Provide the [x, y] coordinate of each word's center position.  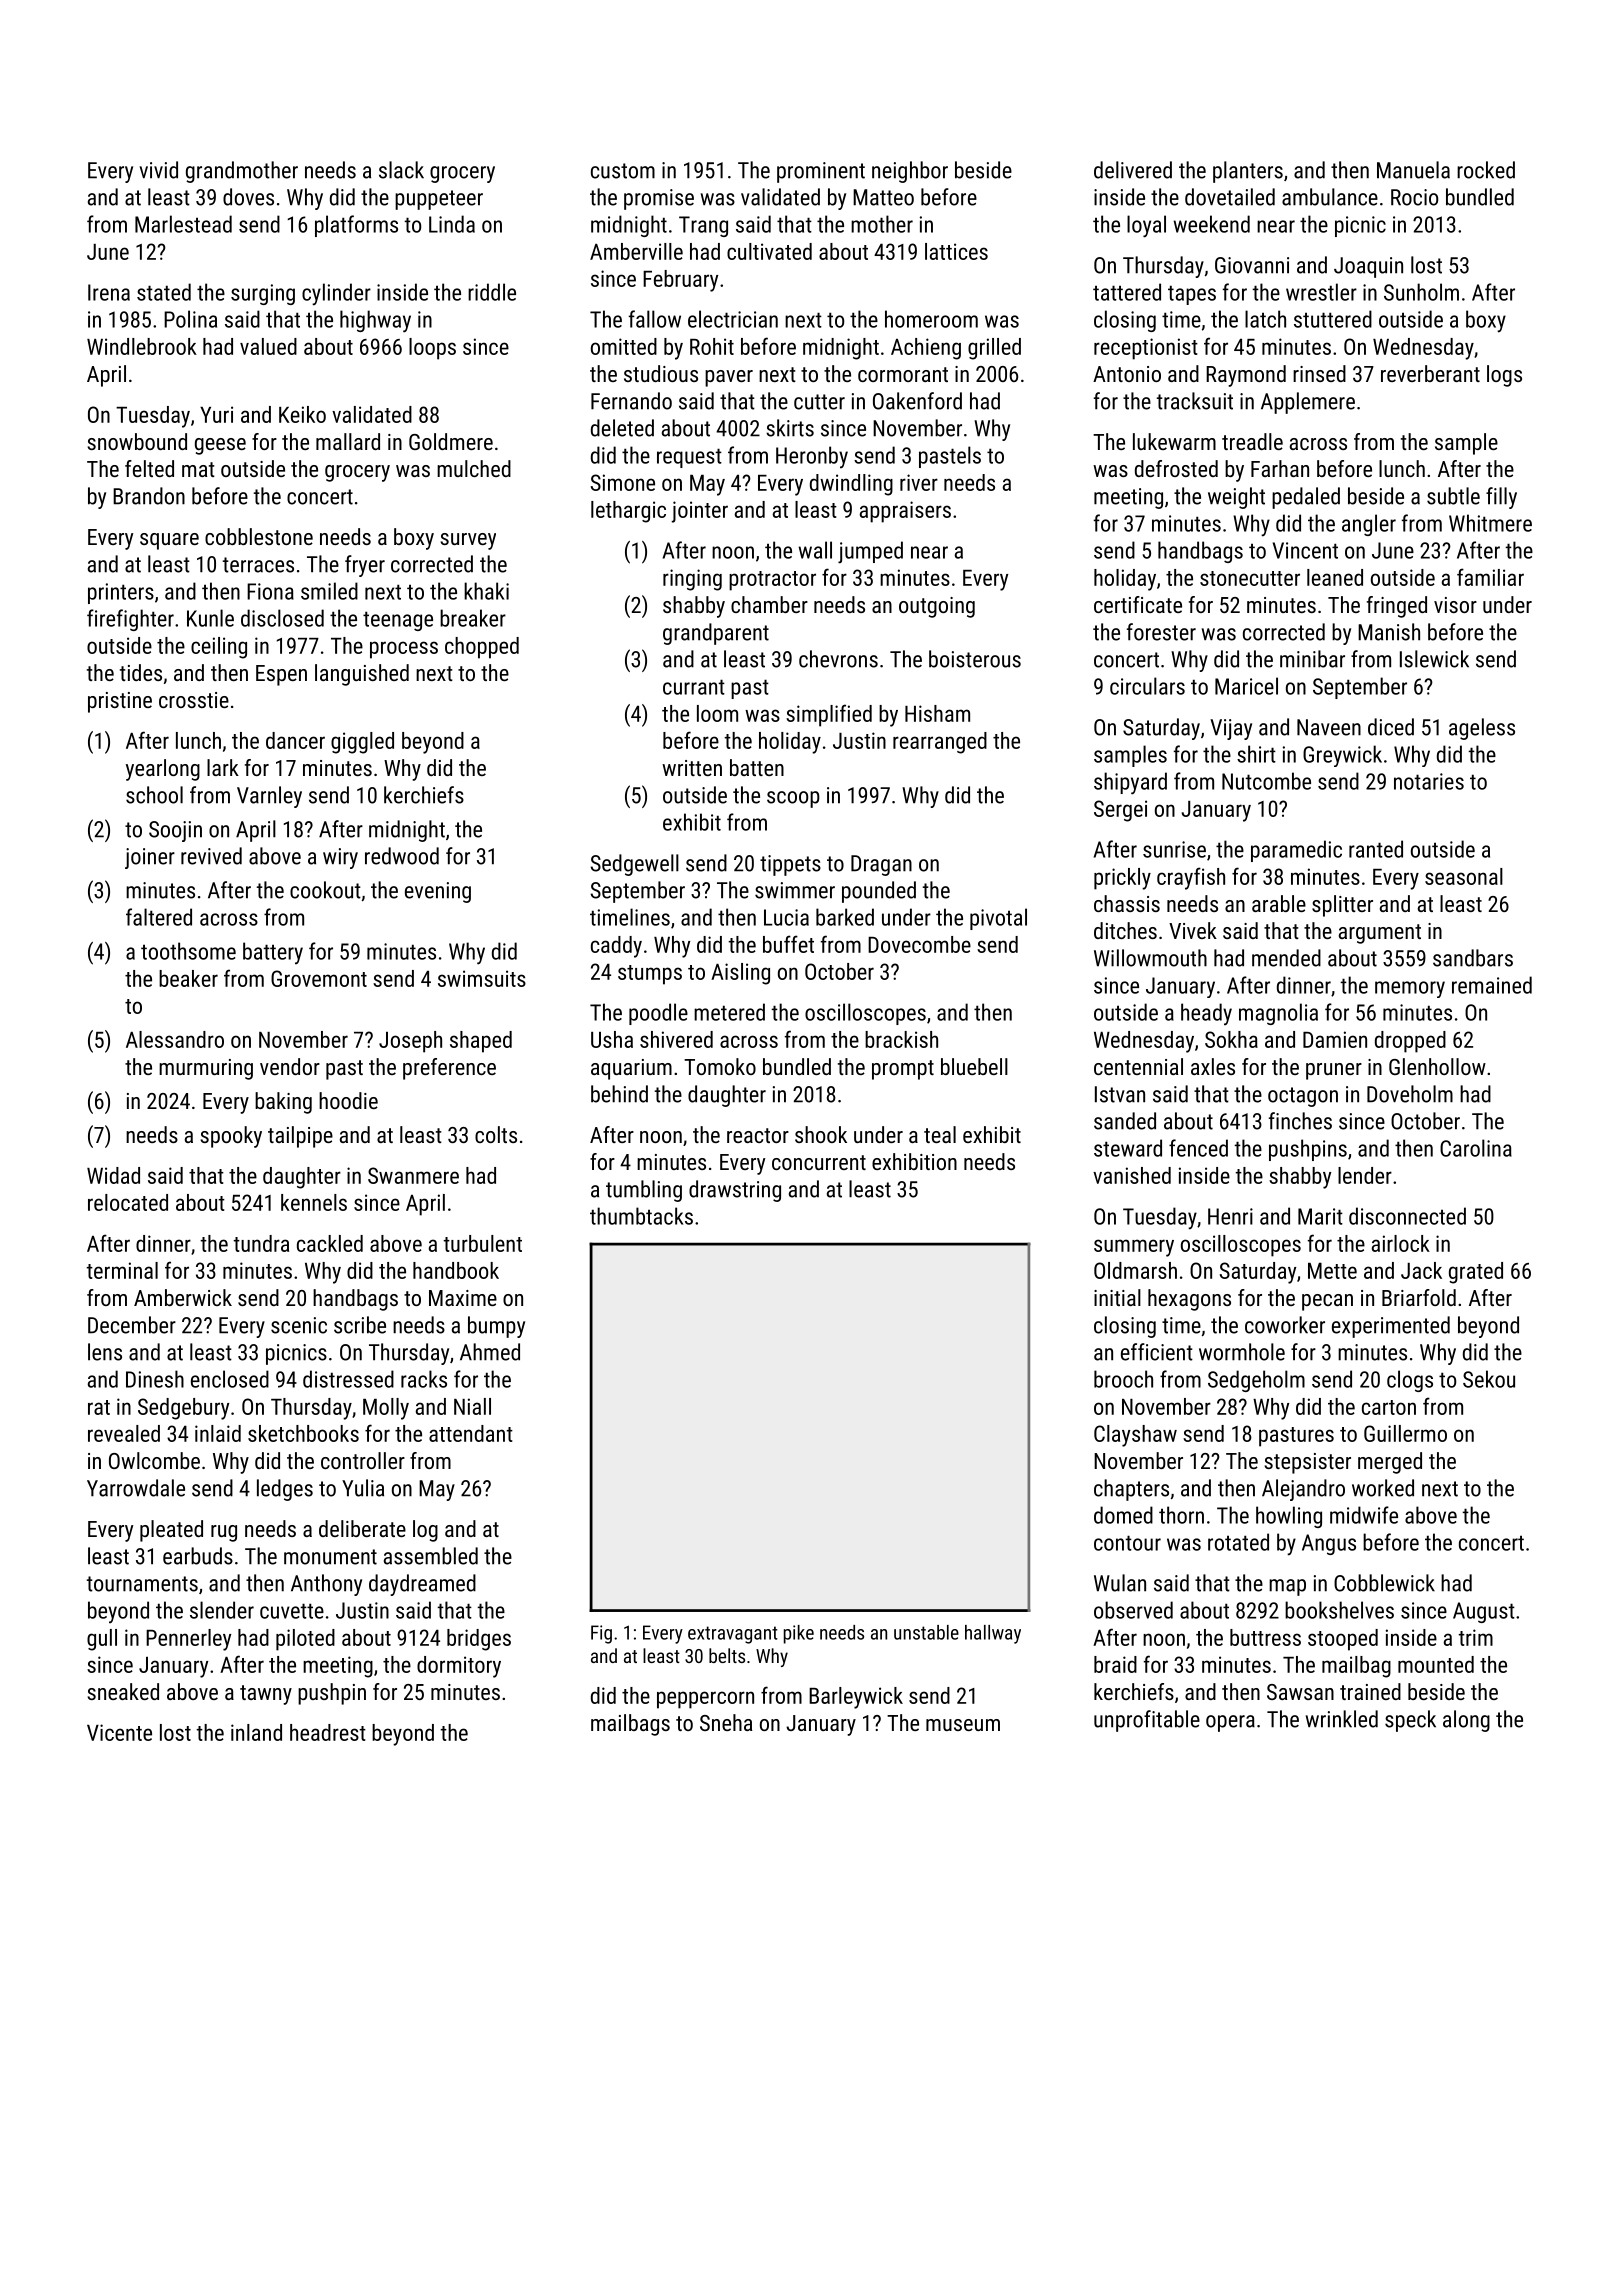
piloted [305, 1640]
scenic [299, 1325]
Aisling [740, 974]
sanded [1125, 1121]
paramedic [1296, 851]
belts [727, 1655]
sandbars [1473, 958]
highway [375, 321]
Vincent [1305, 550]
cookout [325, 890]
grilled [994, 349]
